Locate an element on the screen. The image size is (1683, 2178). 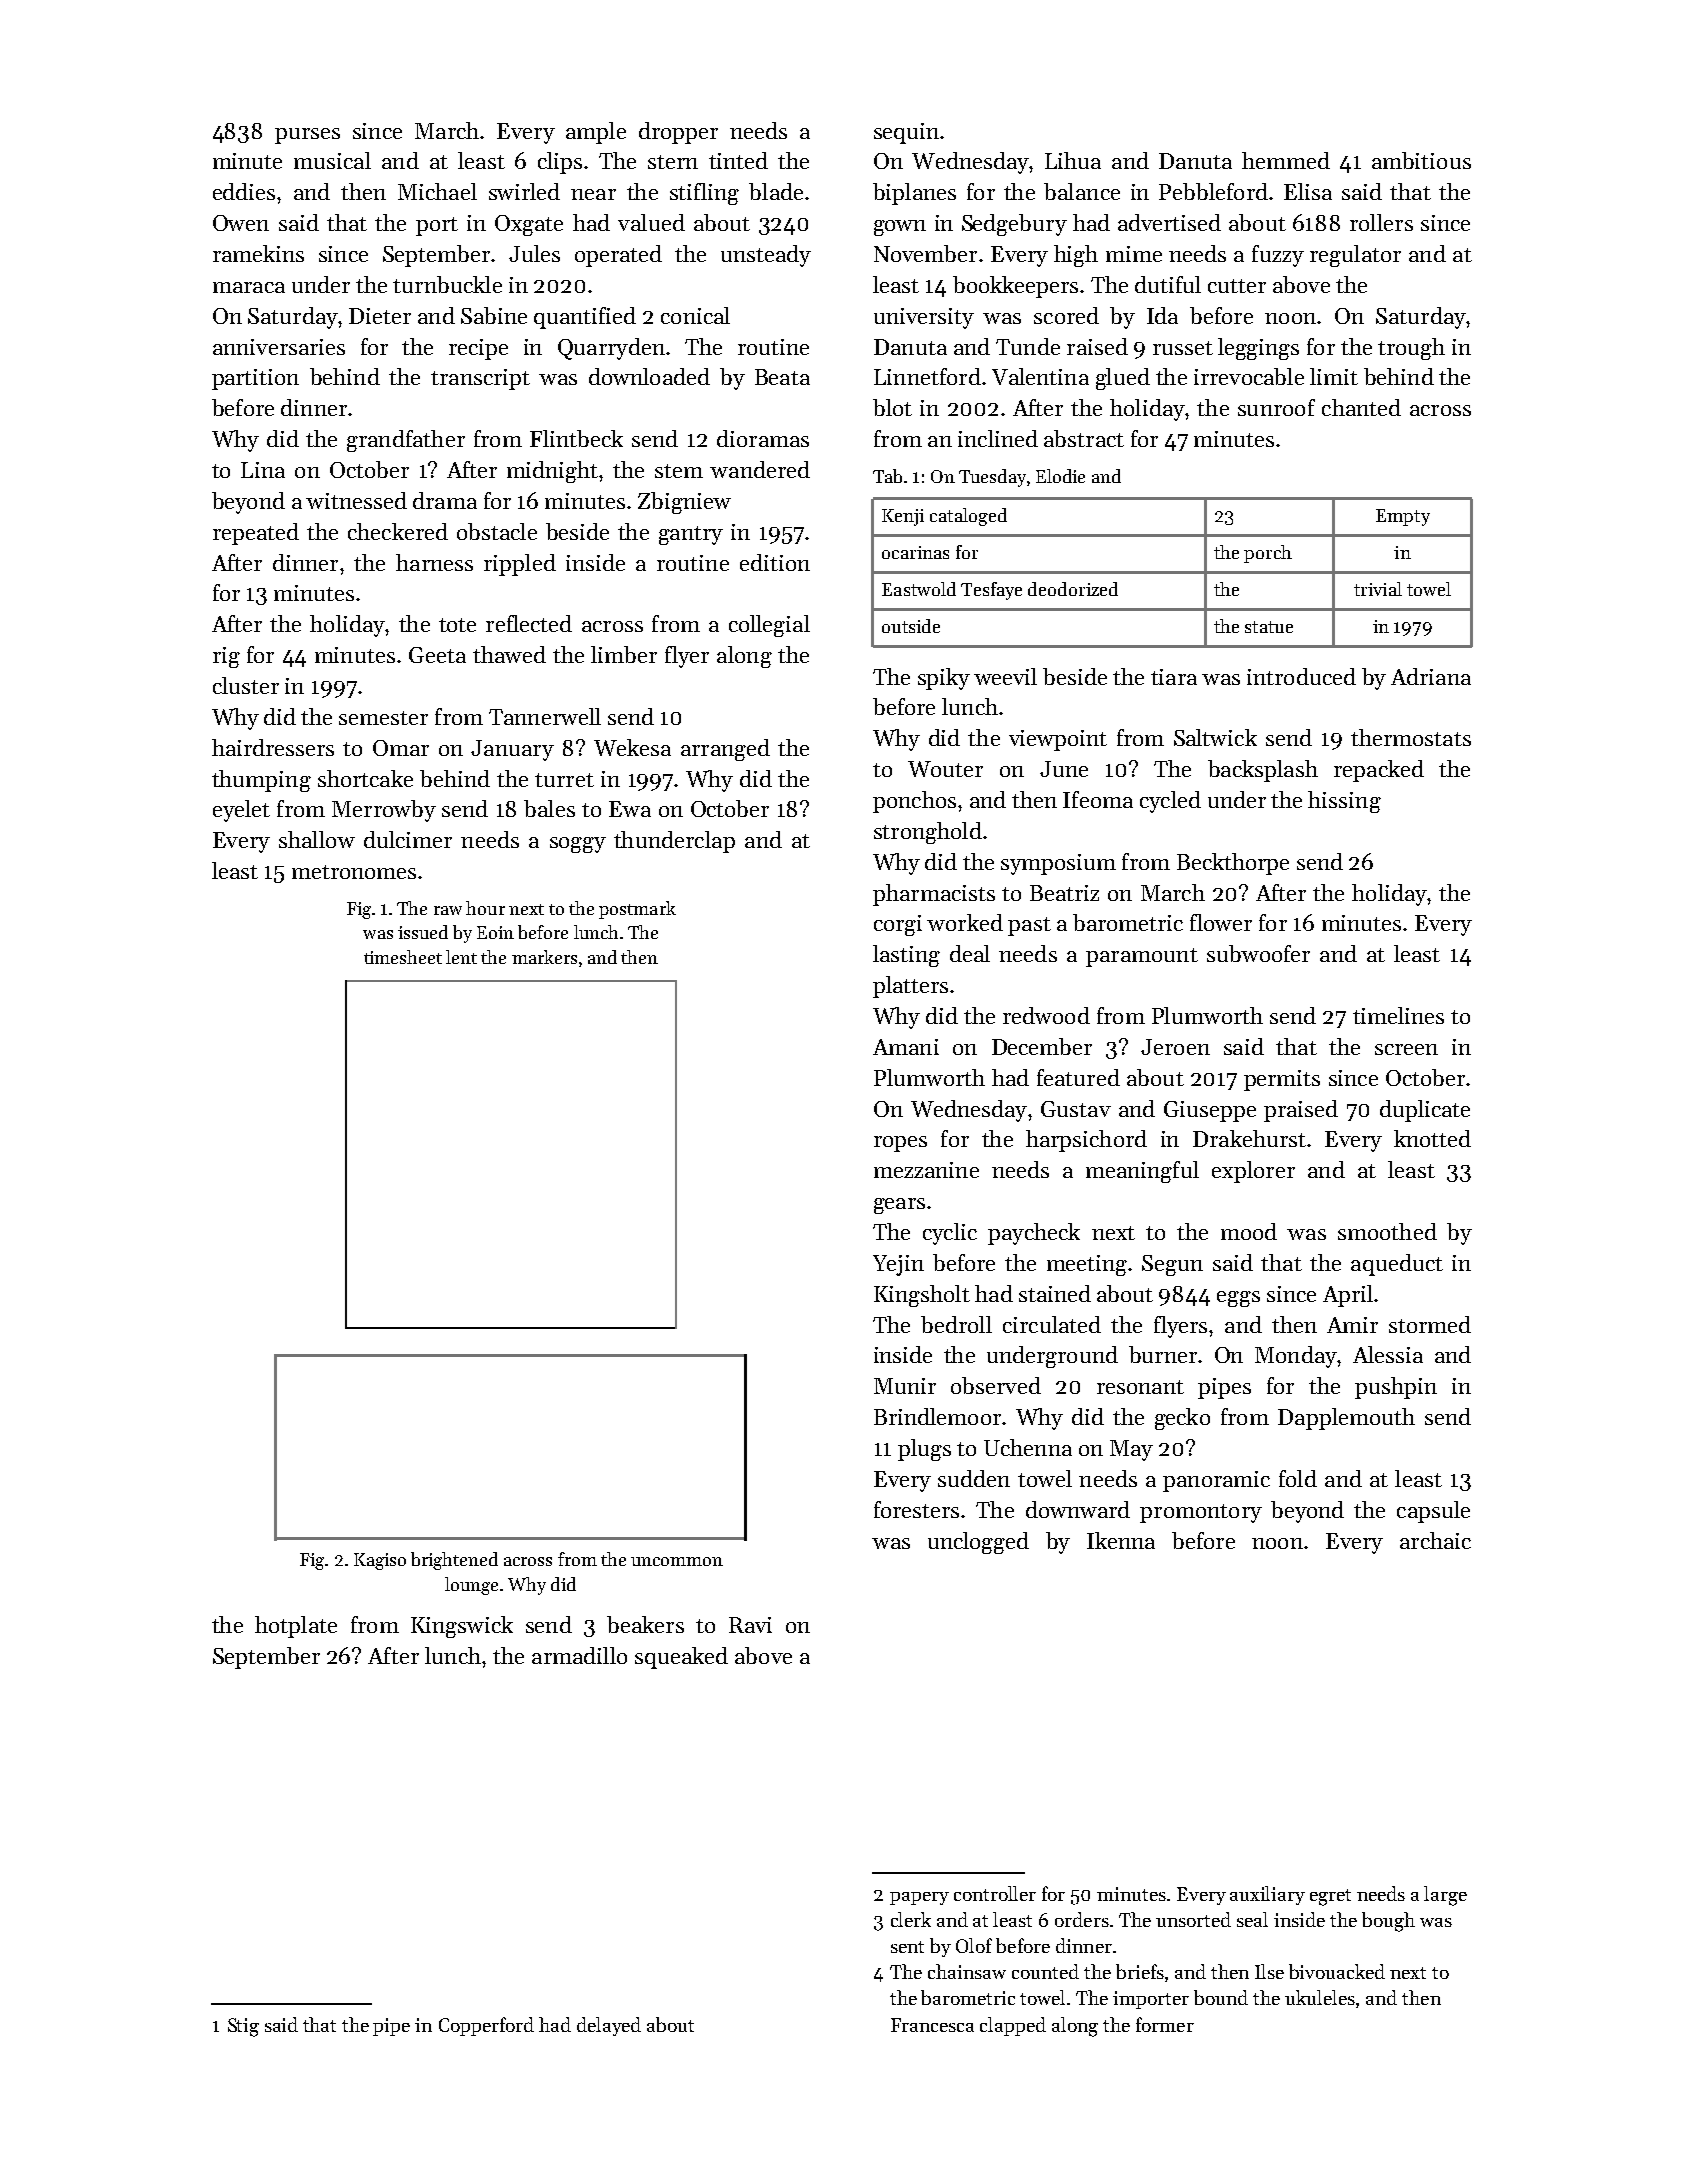
Copperford is located at coordinates (486, 2026).
